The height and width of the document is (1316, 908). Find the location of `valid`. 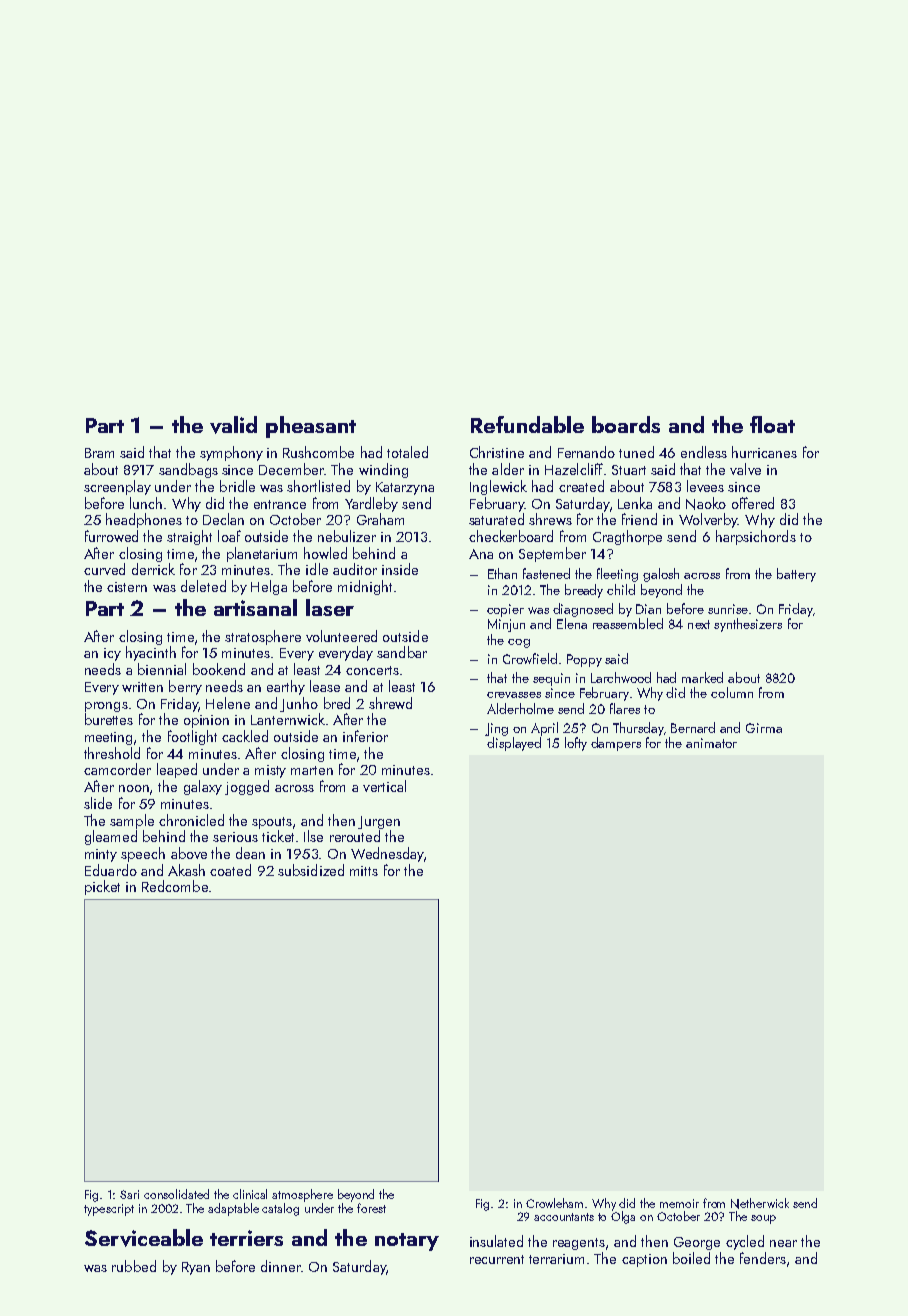

valid is located at coordinates (233, 425).
